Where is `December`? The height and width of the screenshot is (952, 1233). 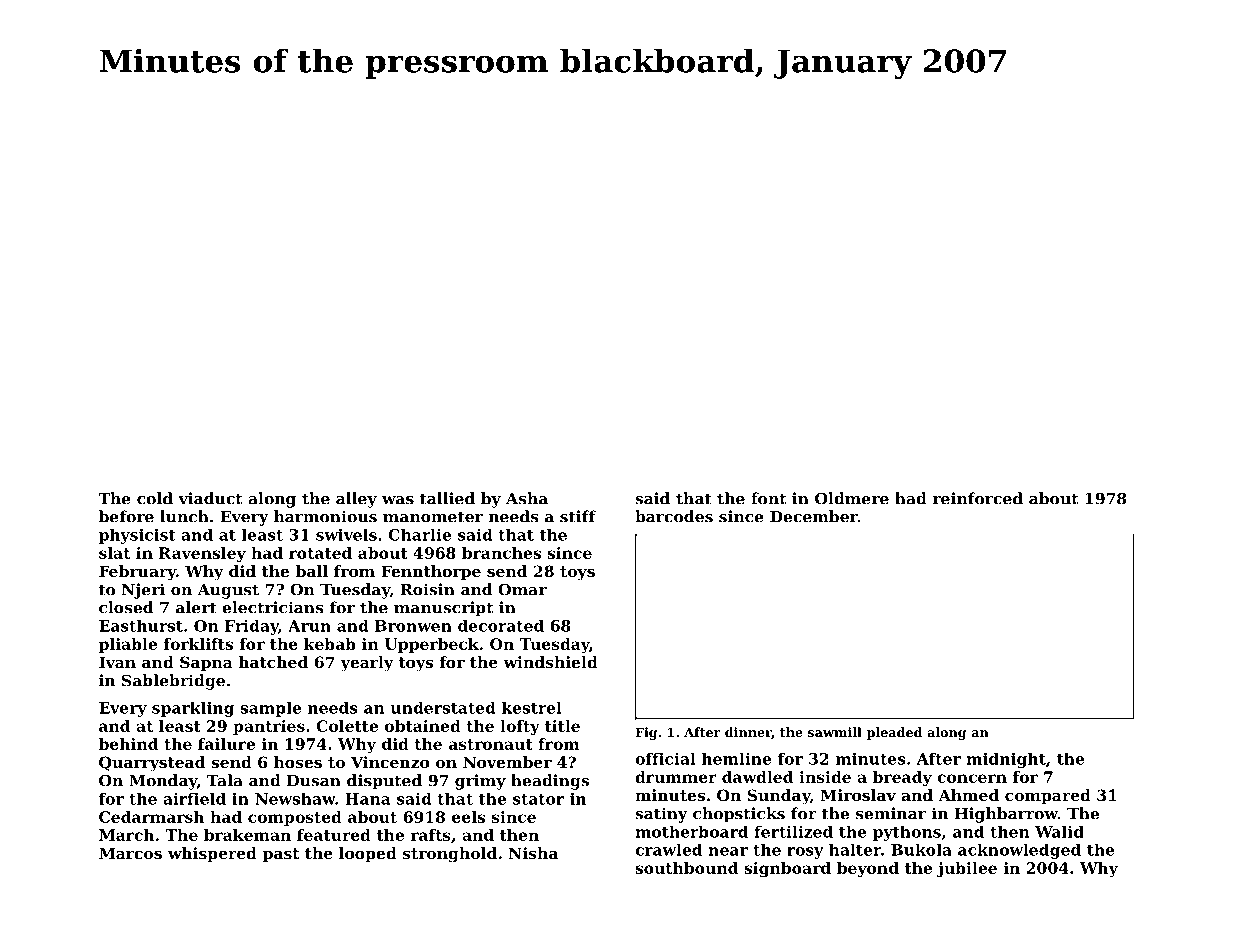 December is located at coordinates (814, 516).
